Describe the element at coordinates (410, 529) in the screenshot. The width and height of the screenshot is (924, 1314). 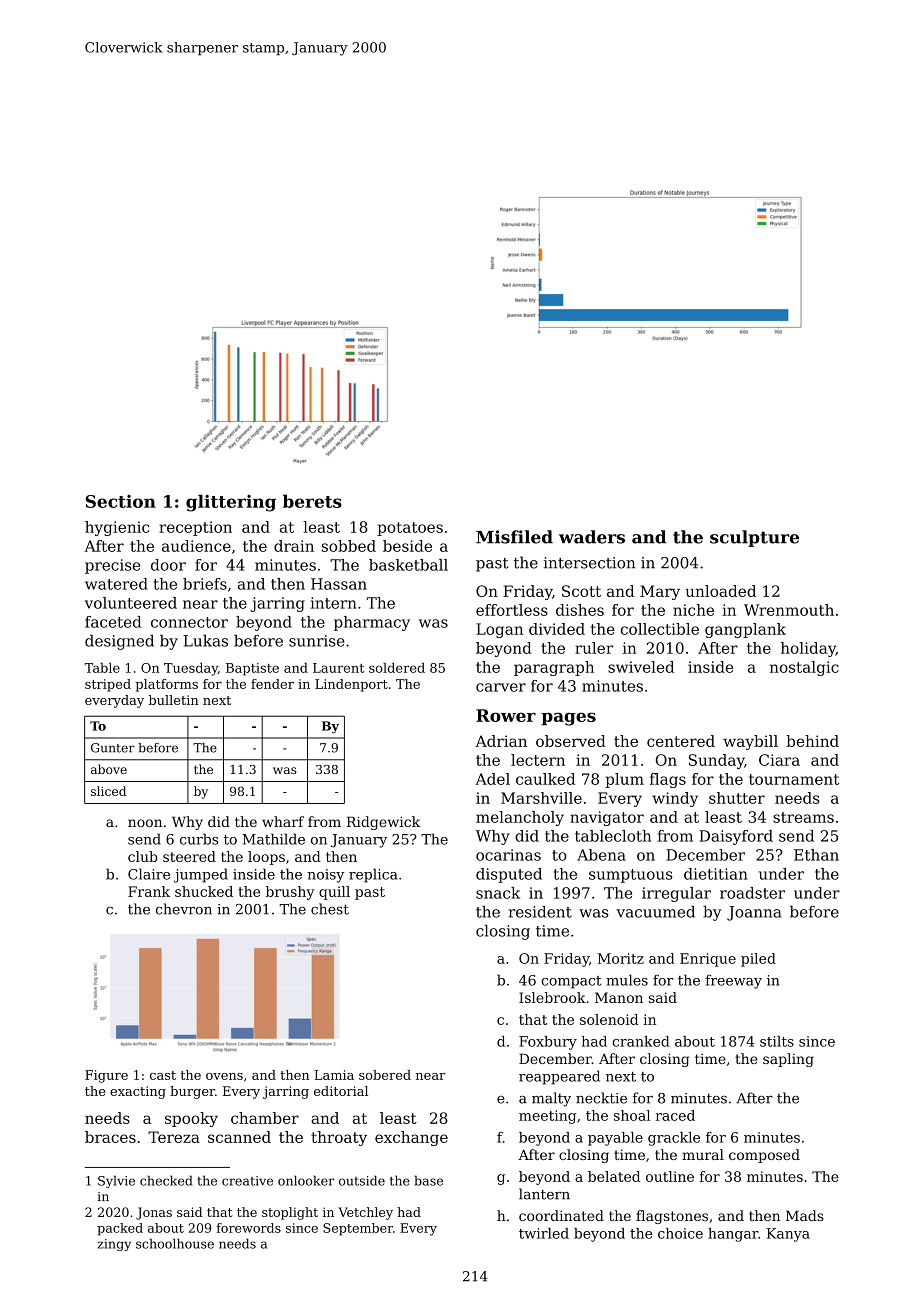
I see `potatoes` at that location.
